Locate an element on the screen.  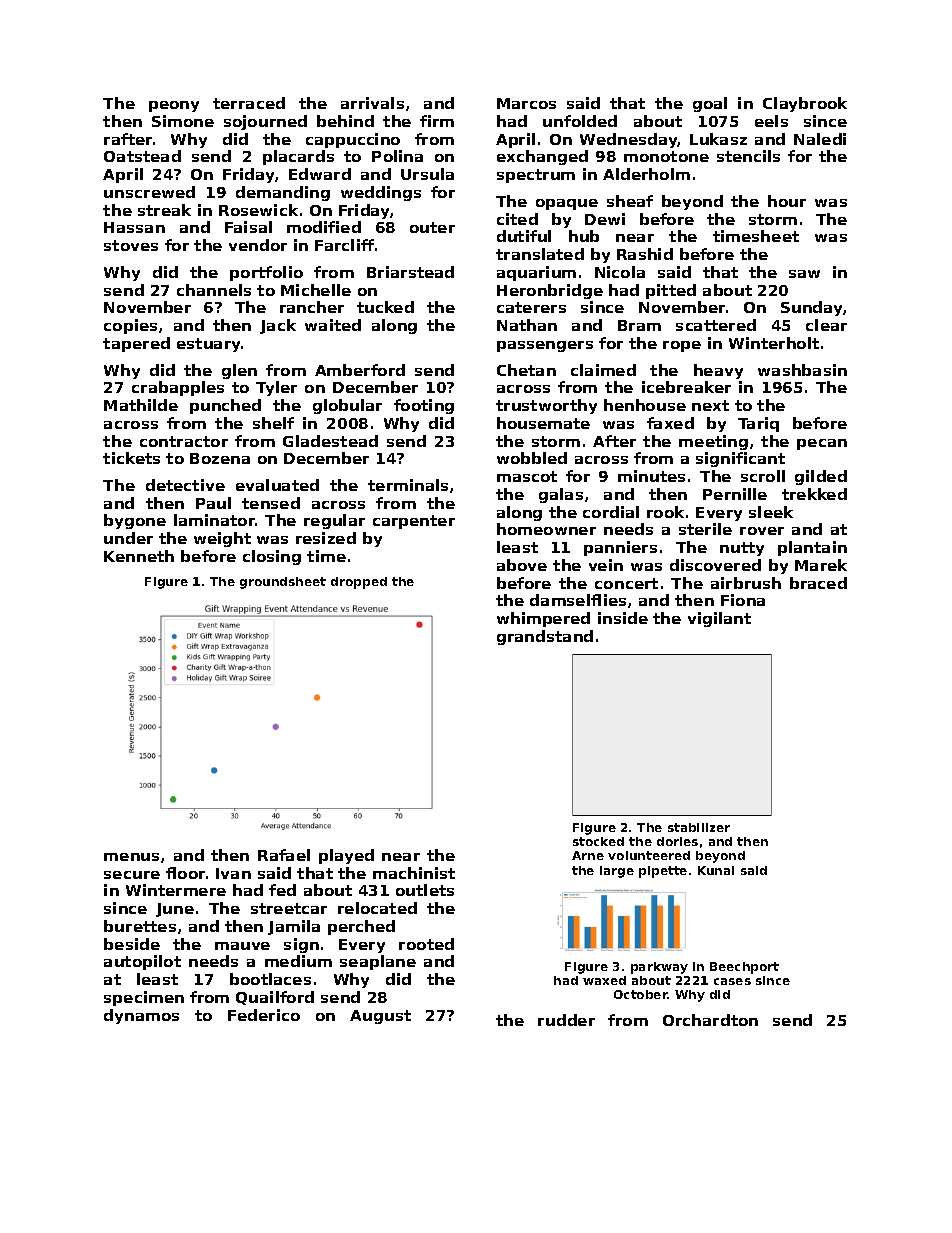
dropped is located at coordinates (359, 583).
